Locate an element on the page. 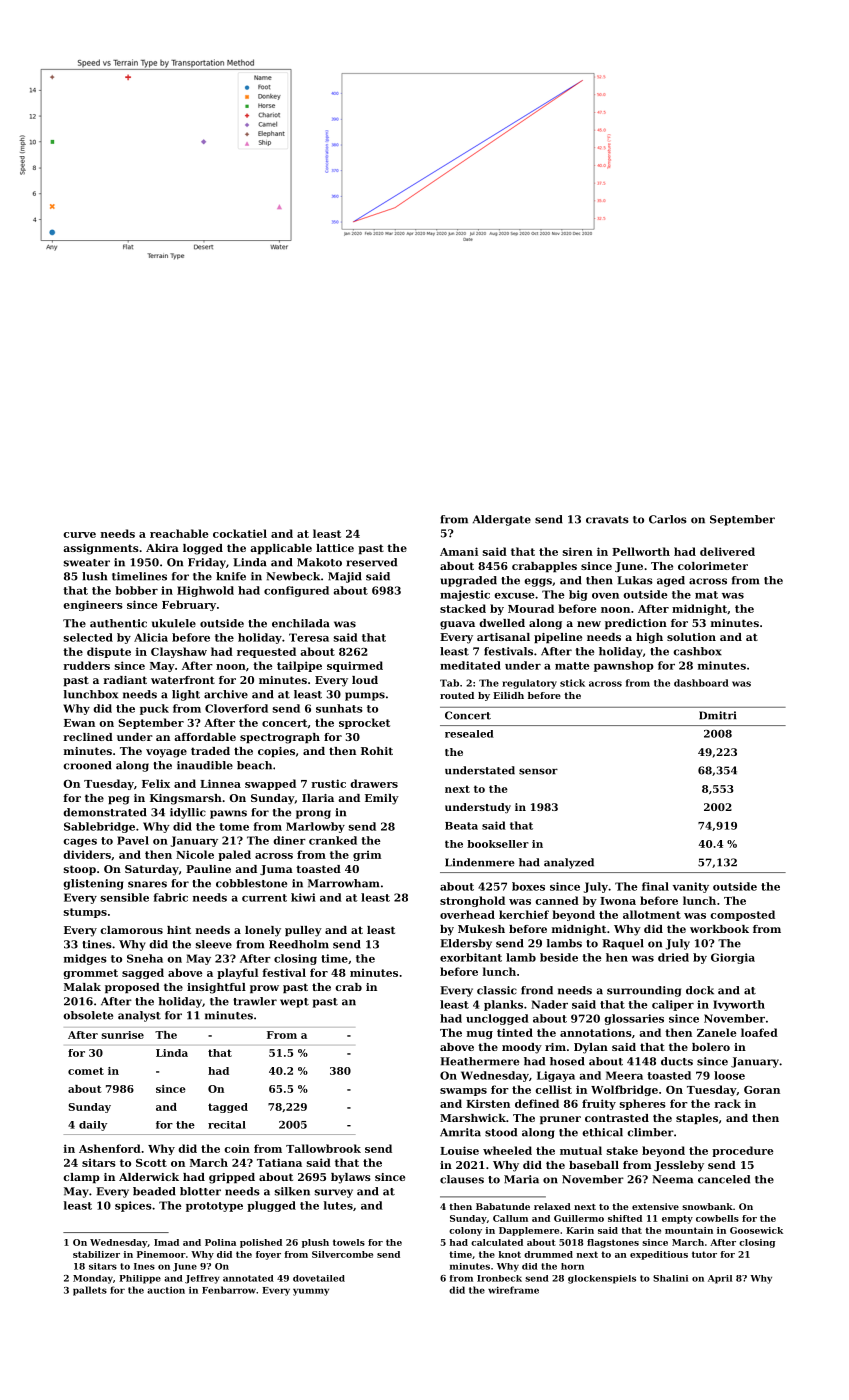 This page has height=1400, width=849. siren is located at coordinates (578, 551).
